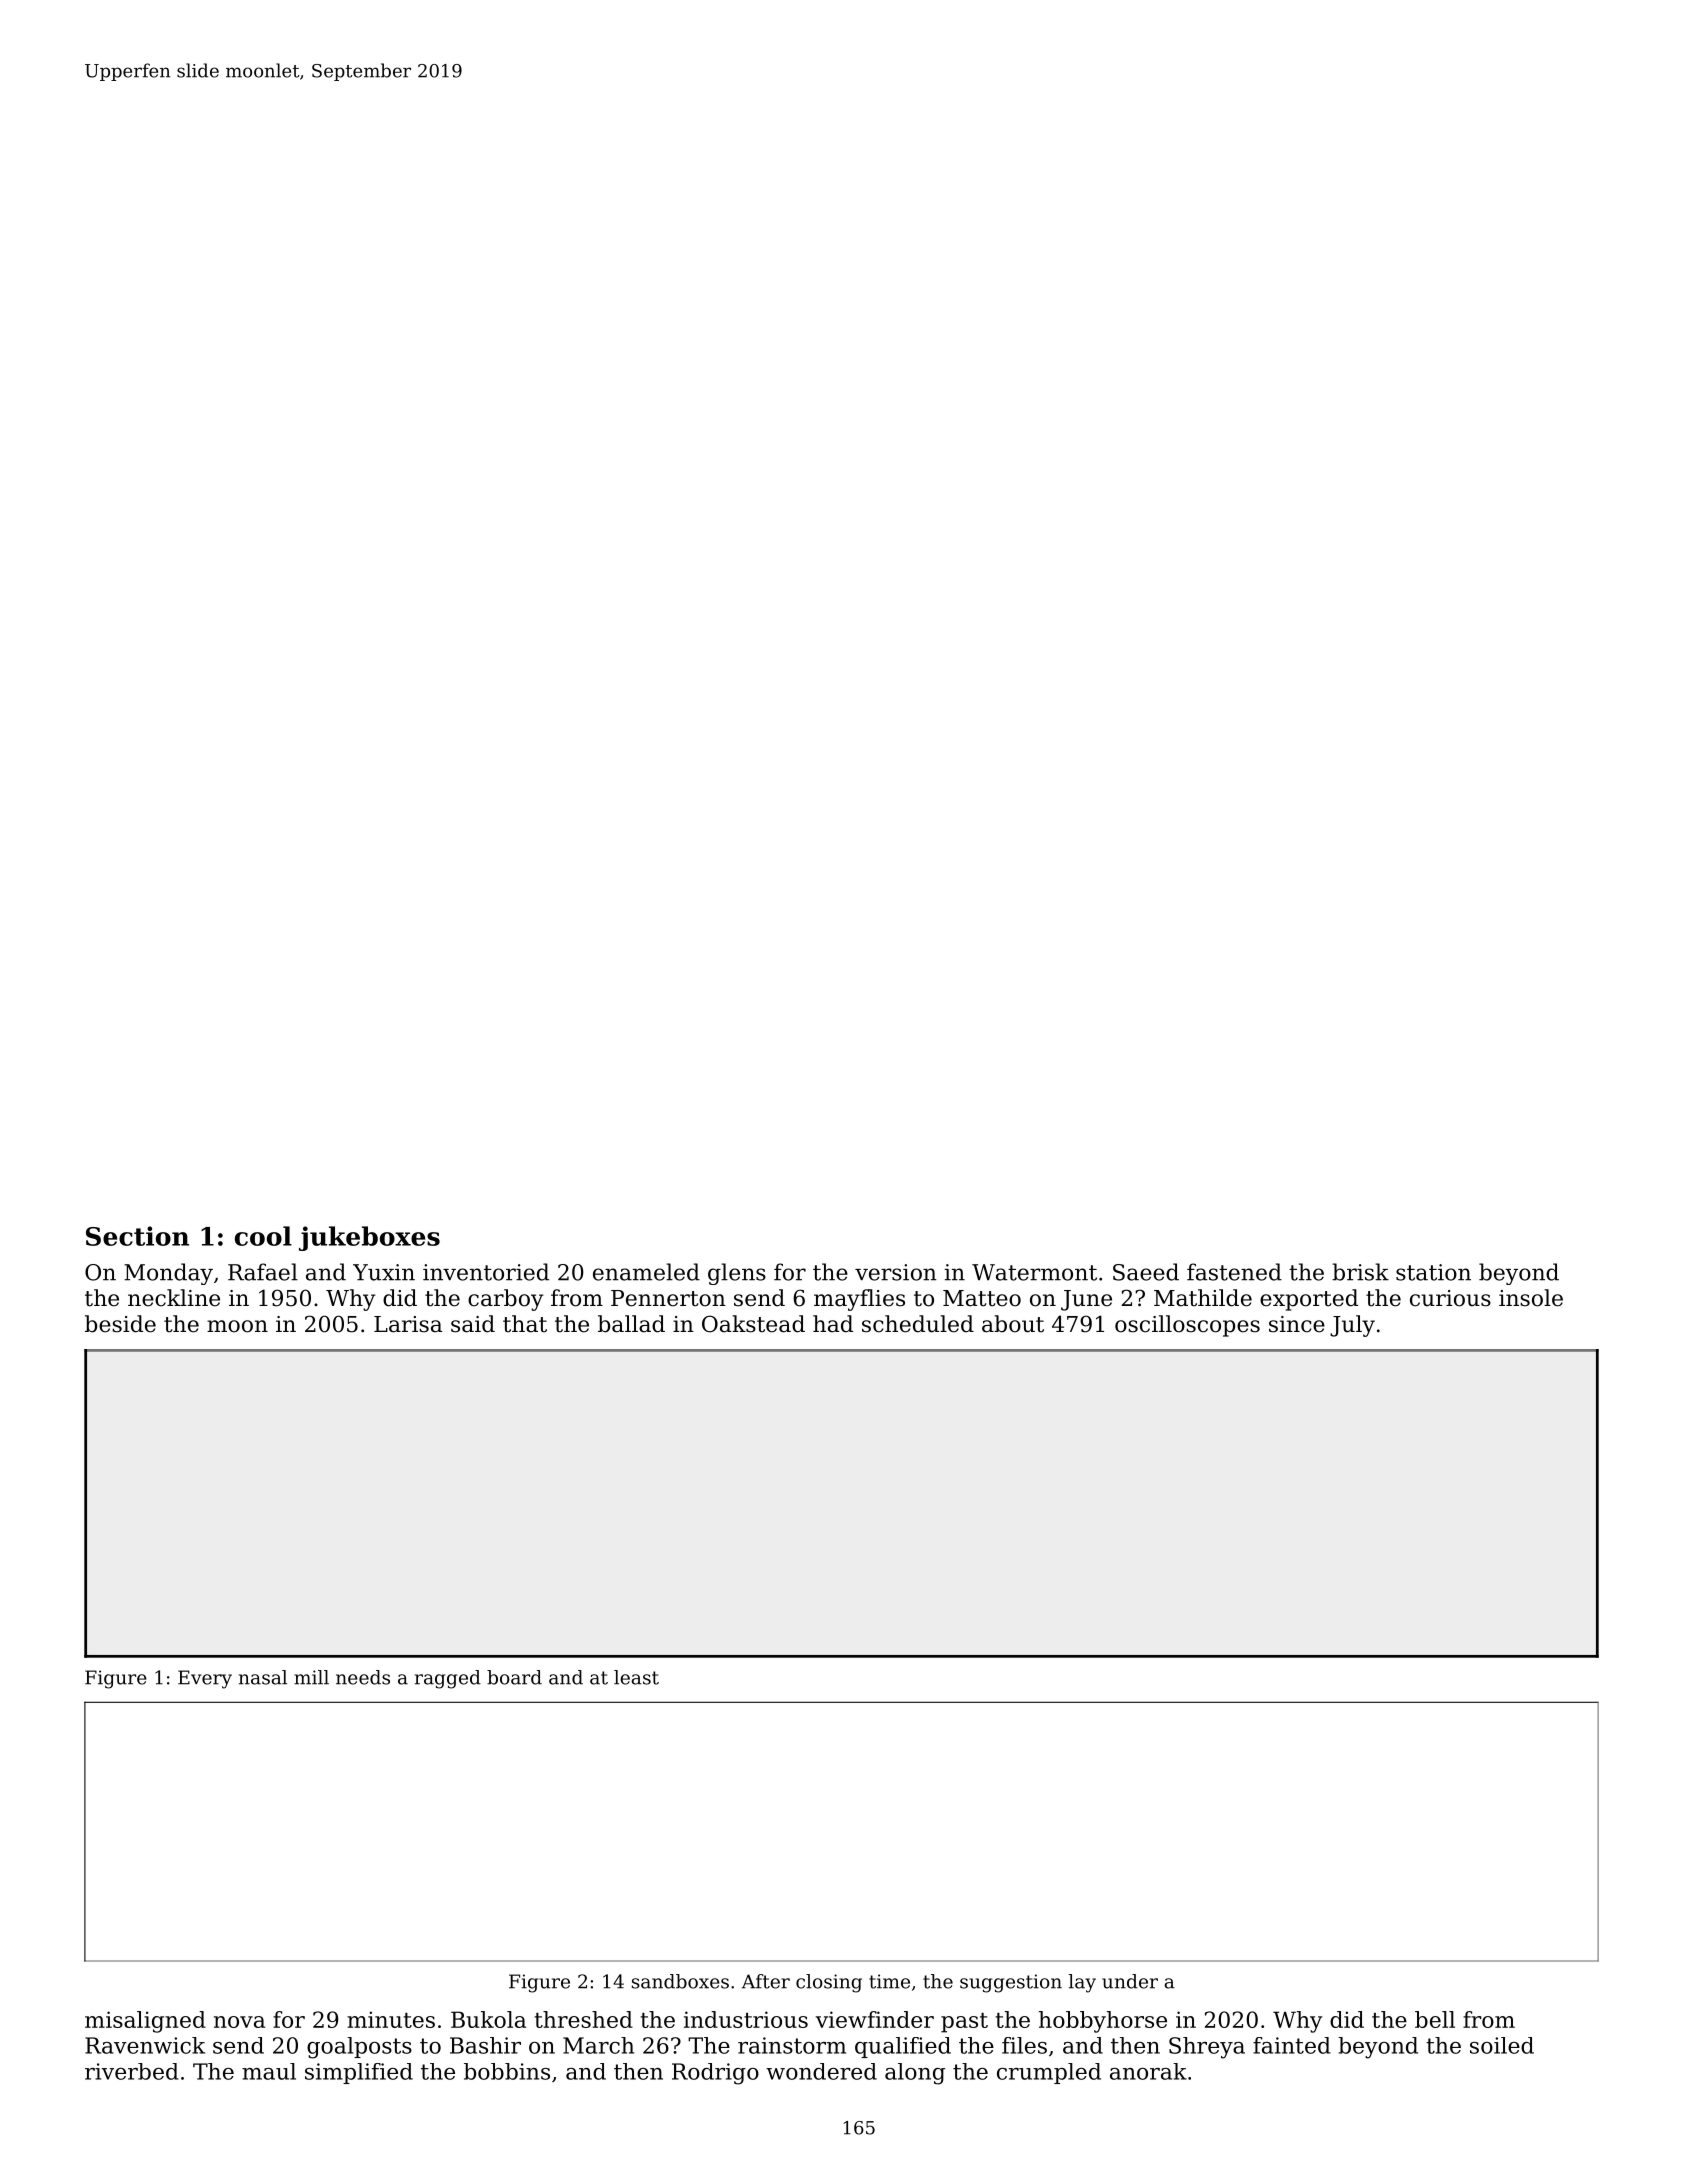  What do you see at coordinates (507, 2071) in the screenshot?
I see `bobbins` at bounding box center [507, 2071].
